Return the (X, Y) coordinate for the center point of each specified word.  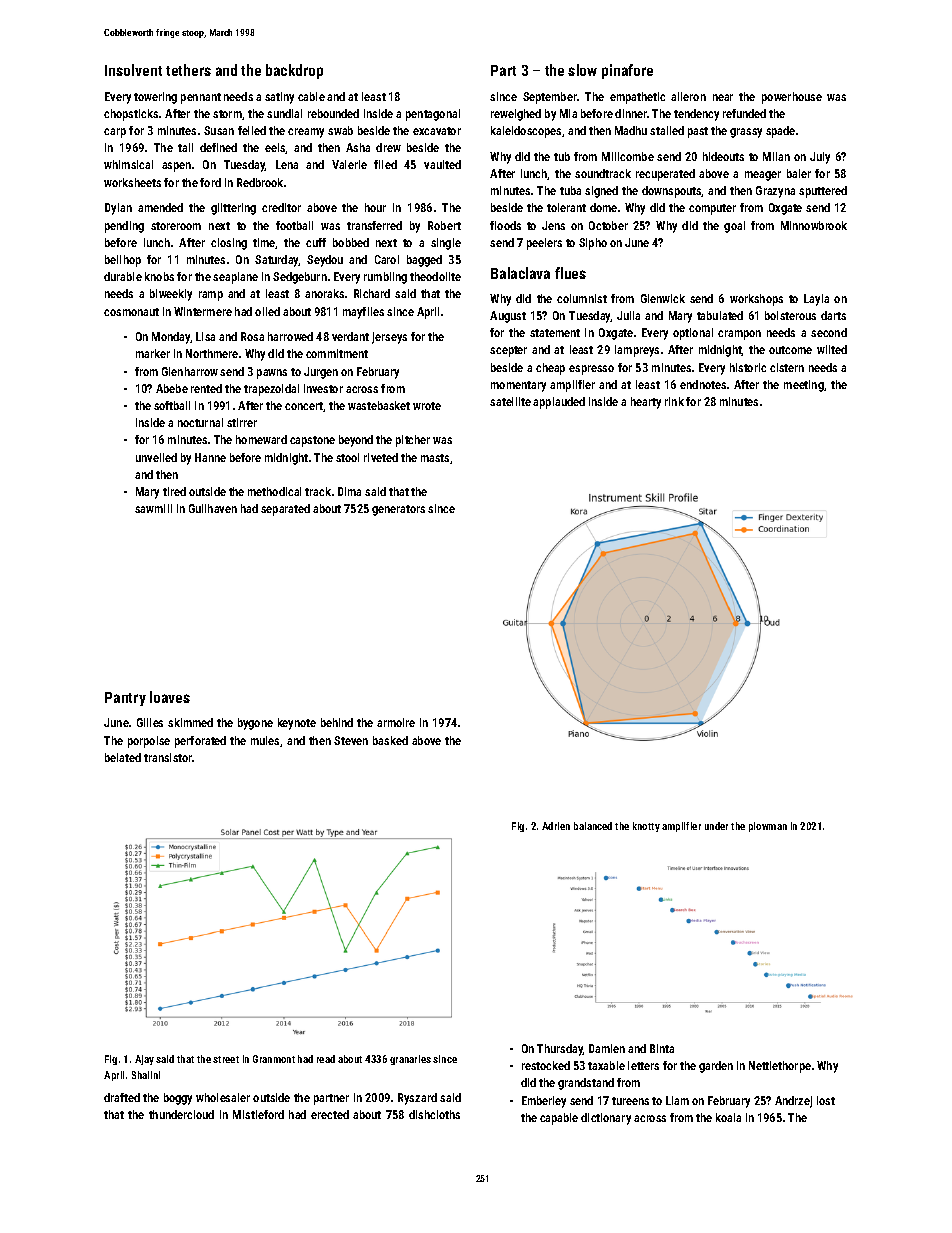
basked (390, 740)
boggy (178, 1099)
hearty (646, 403)
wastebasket (379, 405)
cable (311, 96)
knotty (646, 827)
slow (582, 70)
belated (123, 757)
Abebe (172, 388)
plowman (768, 827)
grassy (746, 133)
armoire (396, 722)
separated (285, 510)
